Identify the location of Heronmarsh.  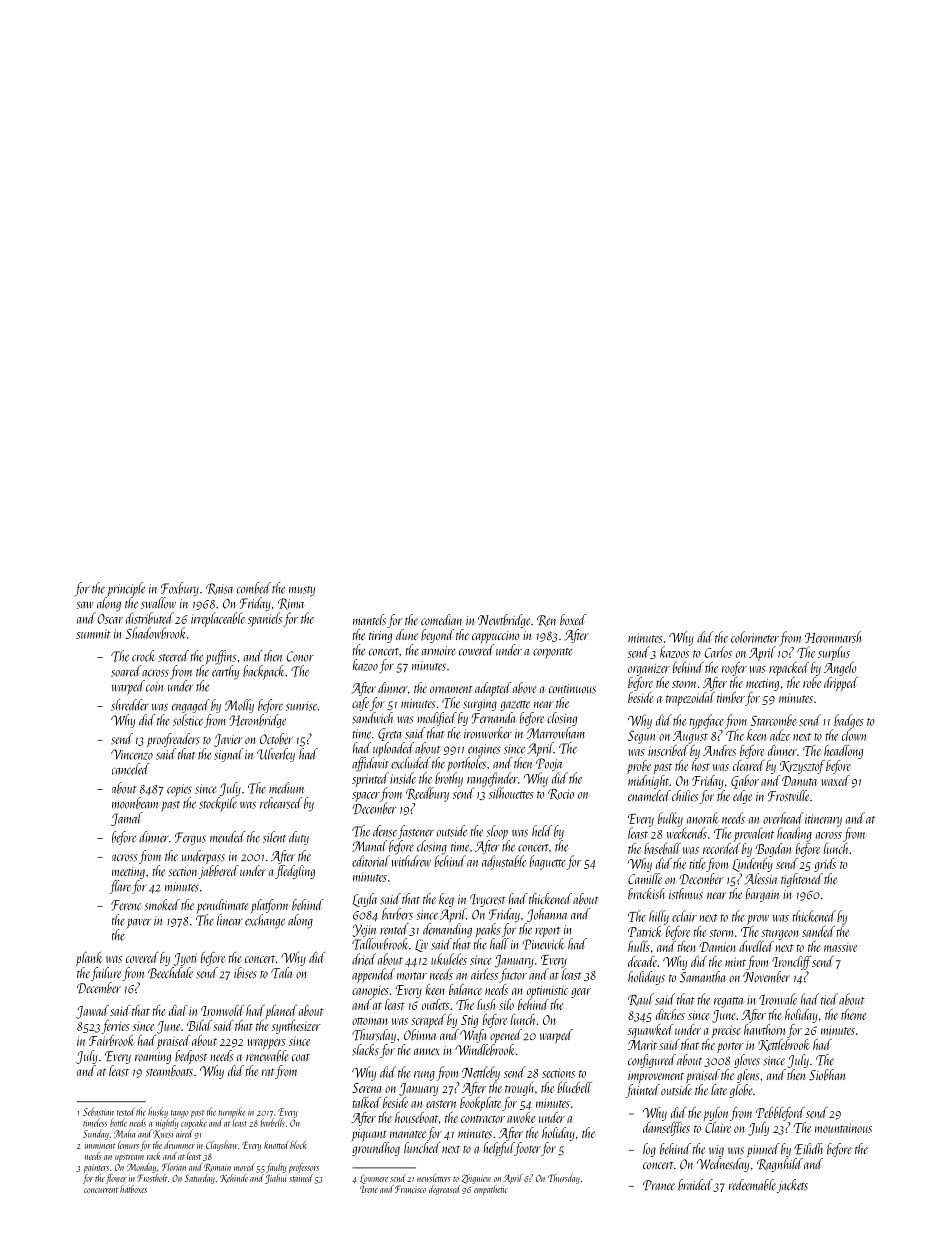
(833, 637).
